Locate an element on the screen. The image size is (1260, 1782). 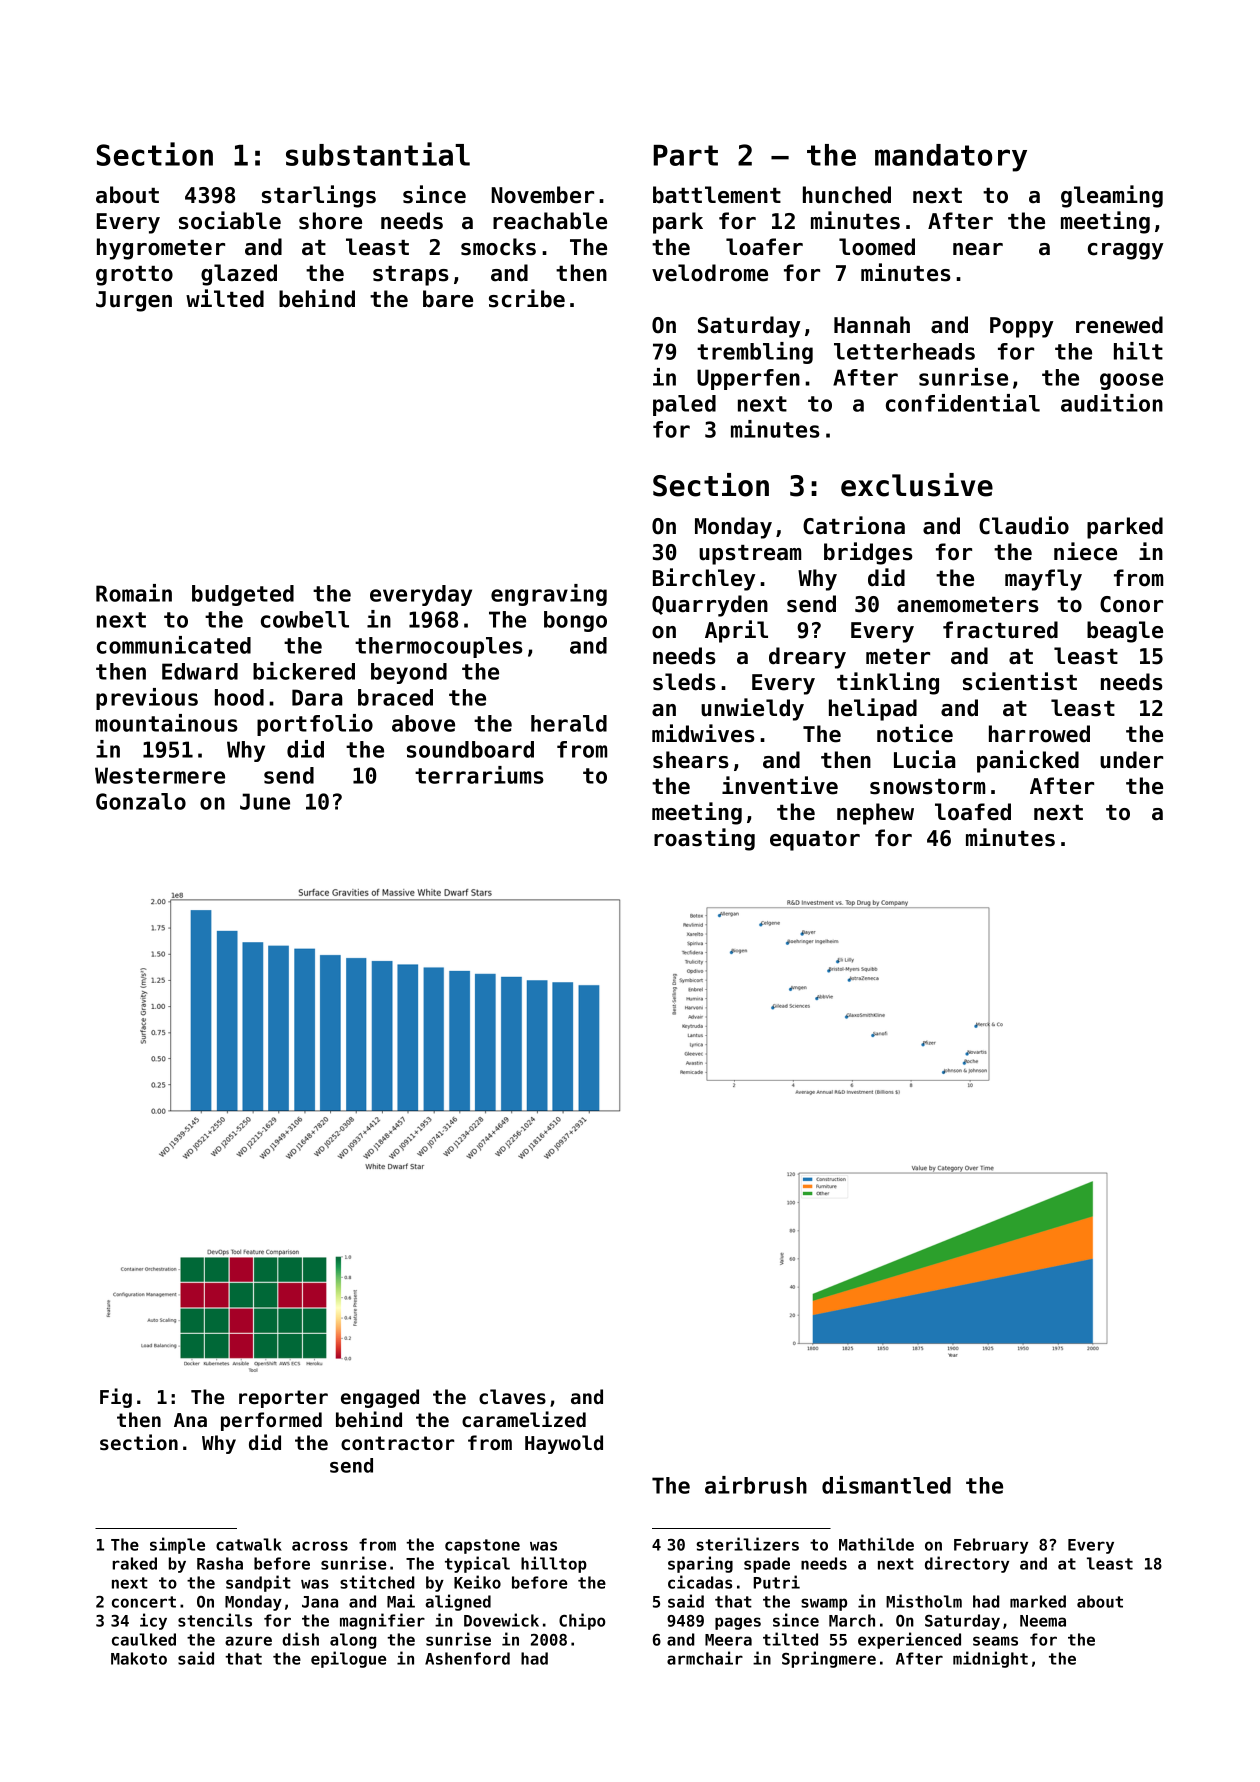
gleaming is located at coordinates (1112, 196).
